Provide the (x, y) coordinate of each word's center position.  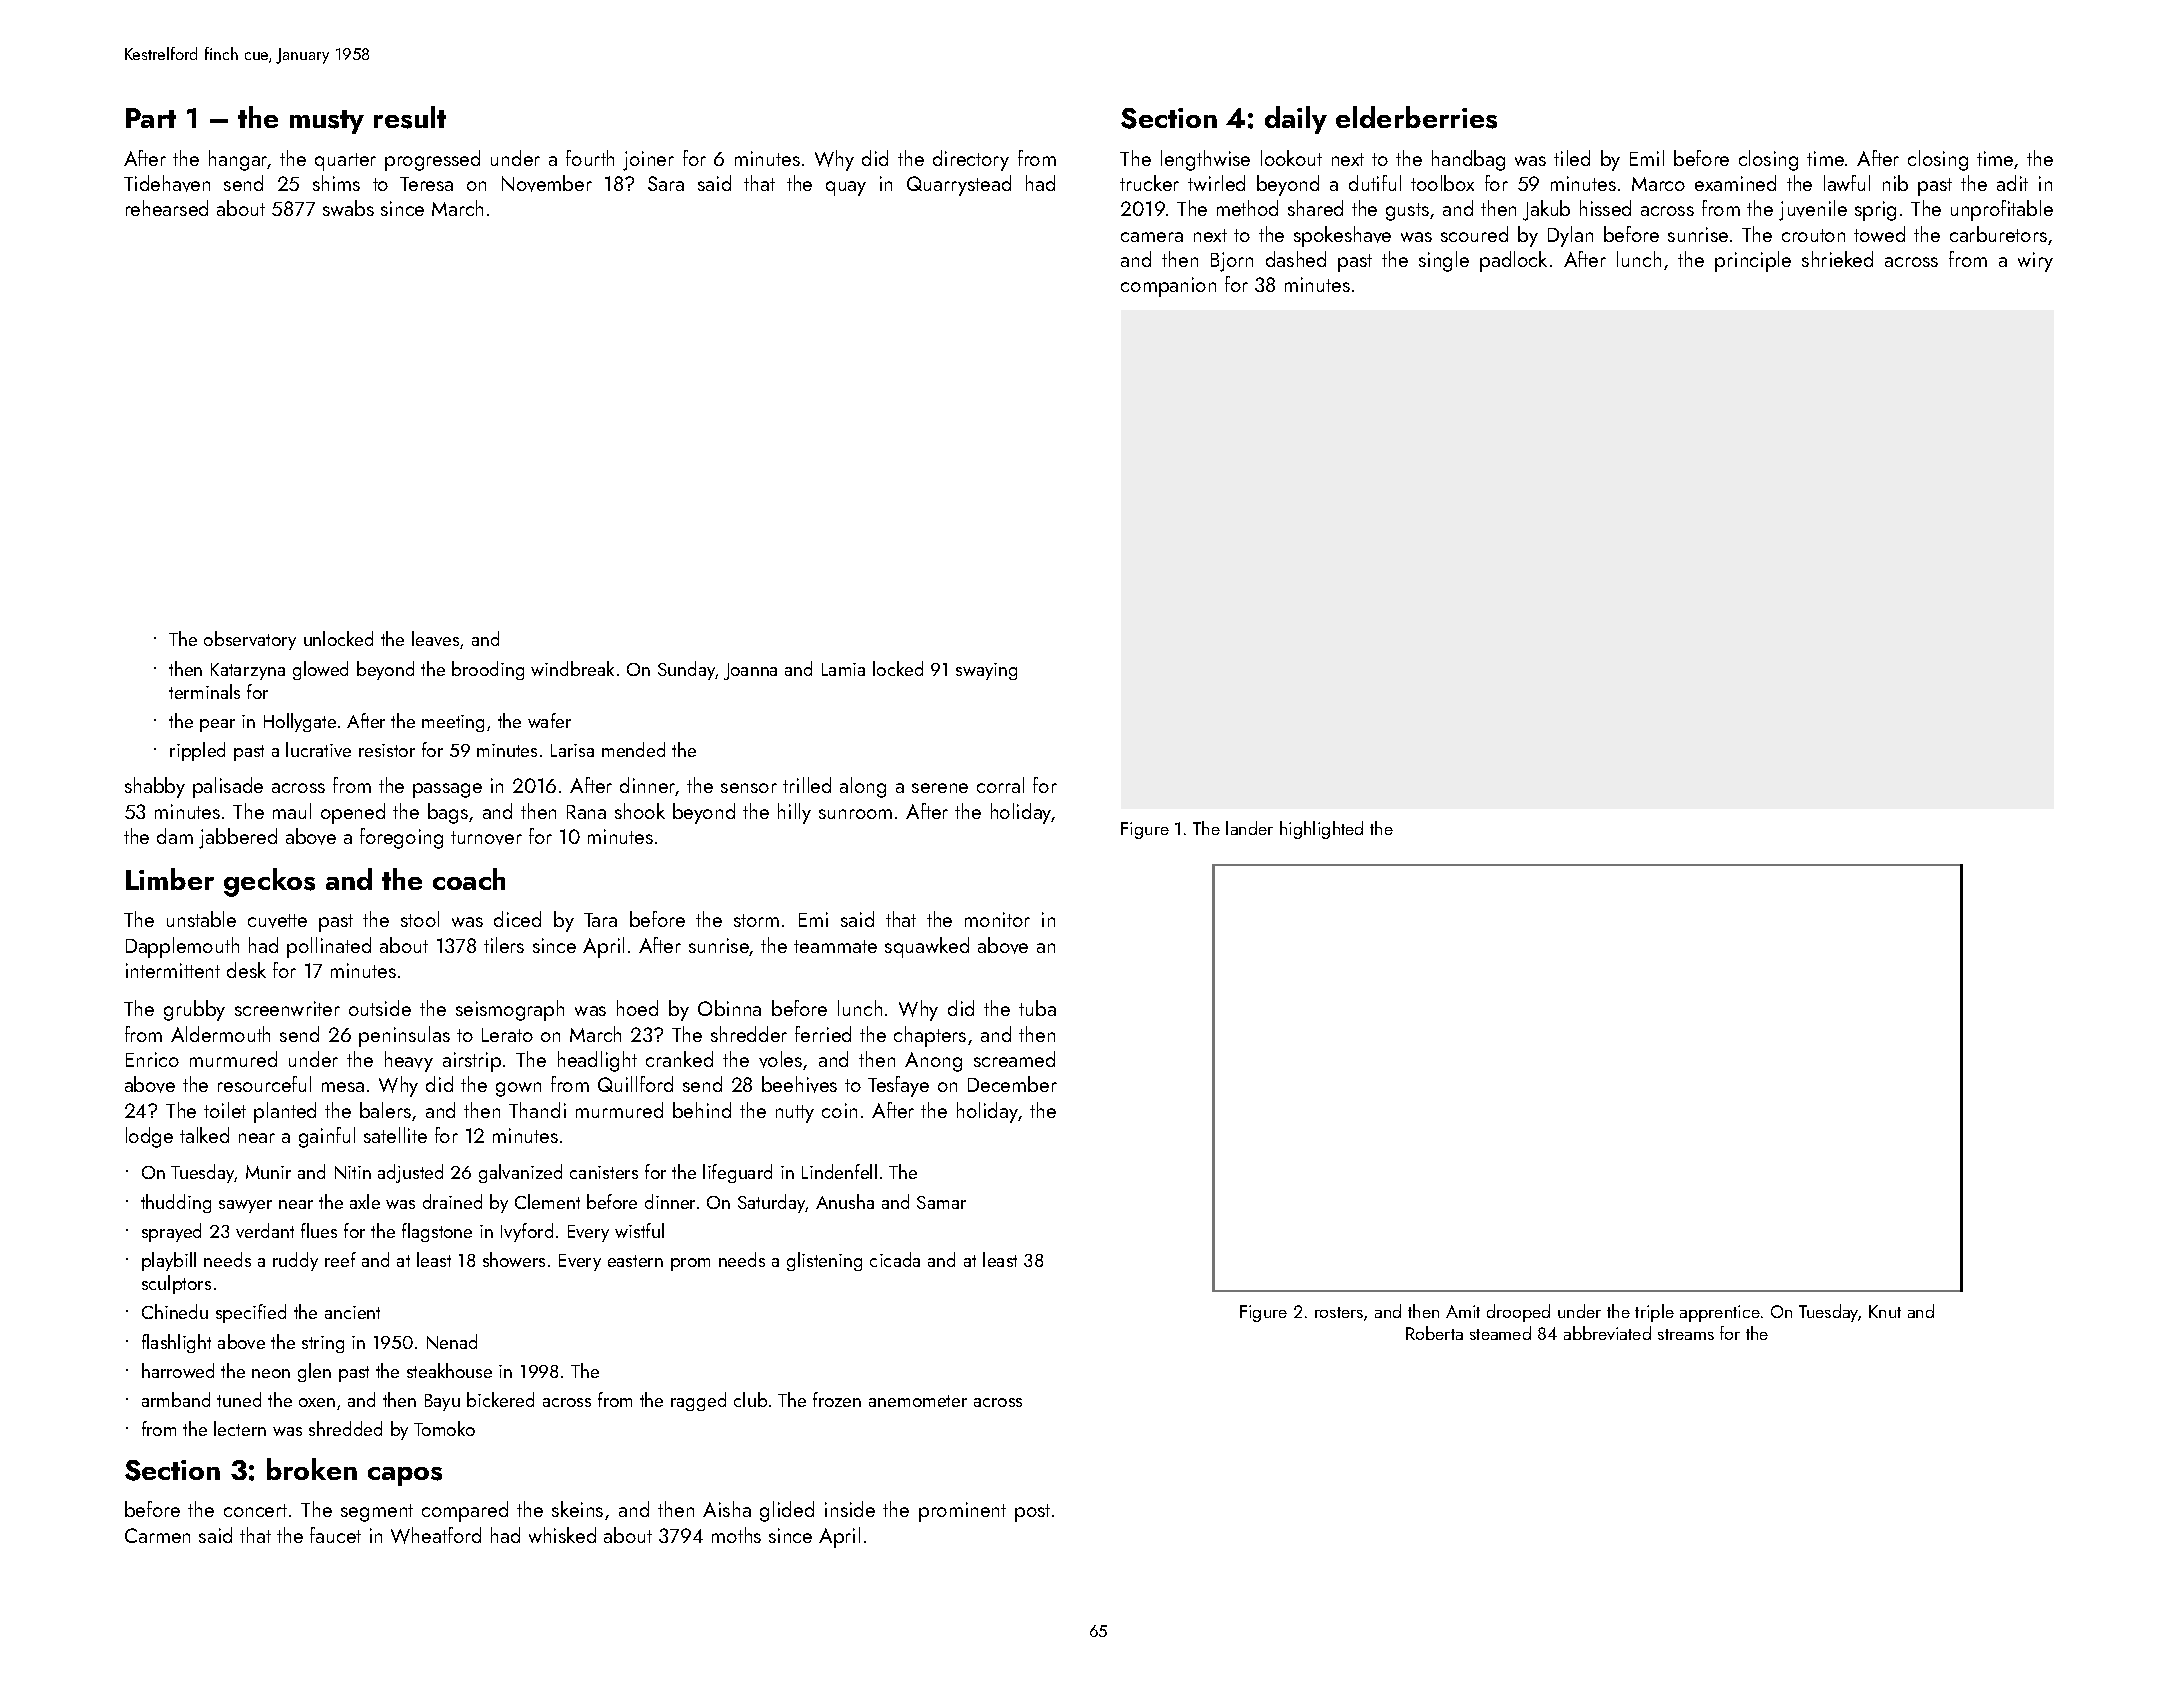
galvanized (520, 1173)
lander (1249, 828)
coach (469, 879)
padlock (1513, 261)
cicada (895, 1259)
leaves (435, 638)
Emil (1647, 158)
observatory (250, 640)
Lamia (843, 669)
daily (1296, 120)
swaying (986, 671)
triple (1654, 1313)
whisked (562, 1535)
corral (1000, 785)
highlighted (1321, 830)
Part (151, 118)
